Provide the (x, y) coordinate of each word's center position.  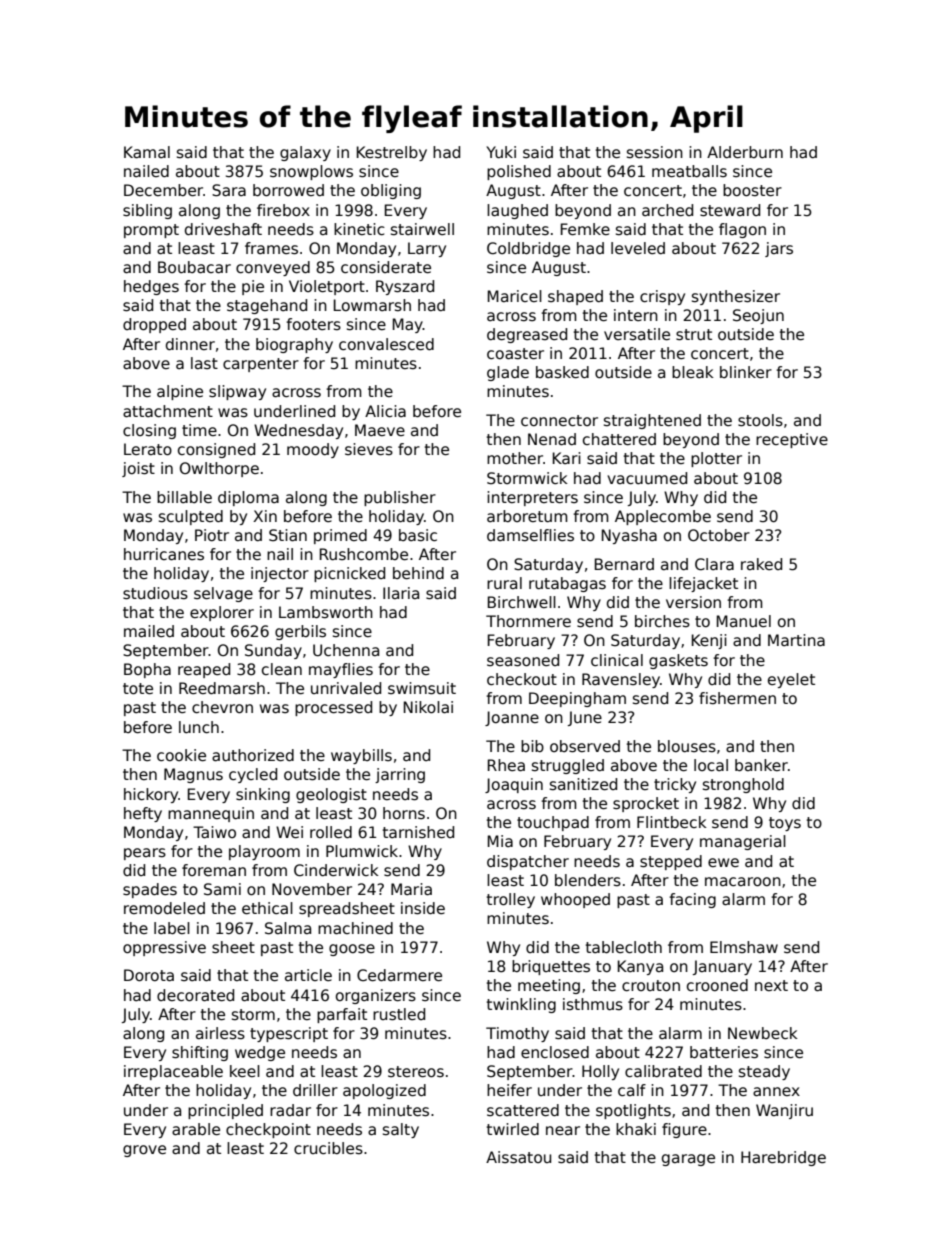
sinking (263, 795)
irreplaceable (173, 1072)
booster (752, 190)
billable (184, 497)
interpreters (532, 498)
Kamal (147, 152)
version (693, 602)
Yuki (501, 152)
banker (761, 765)
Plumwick (362, 851)
